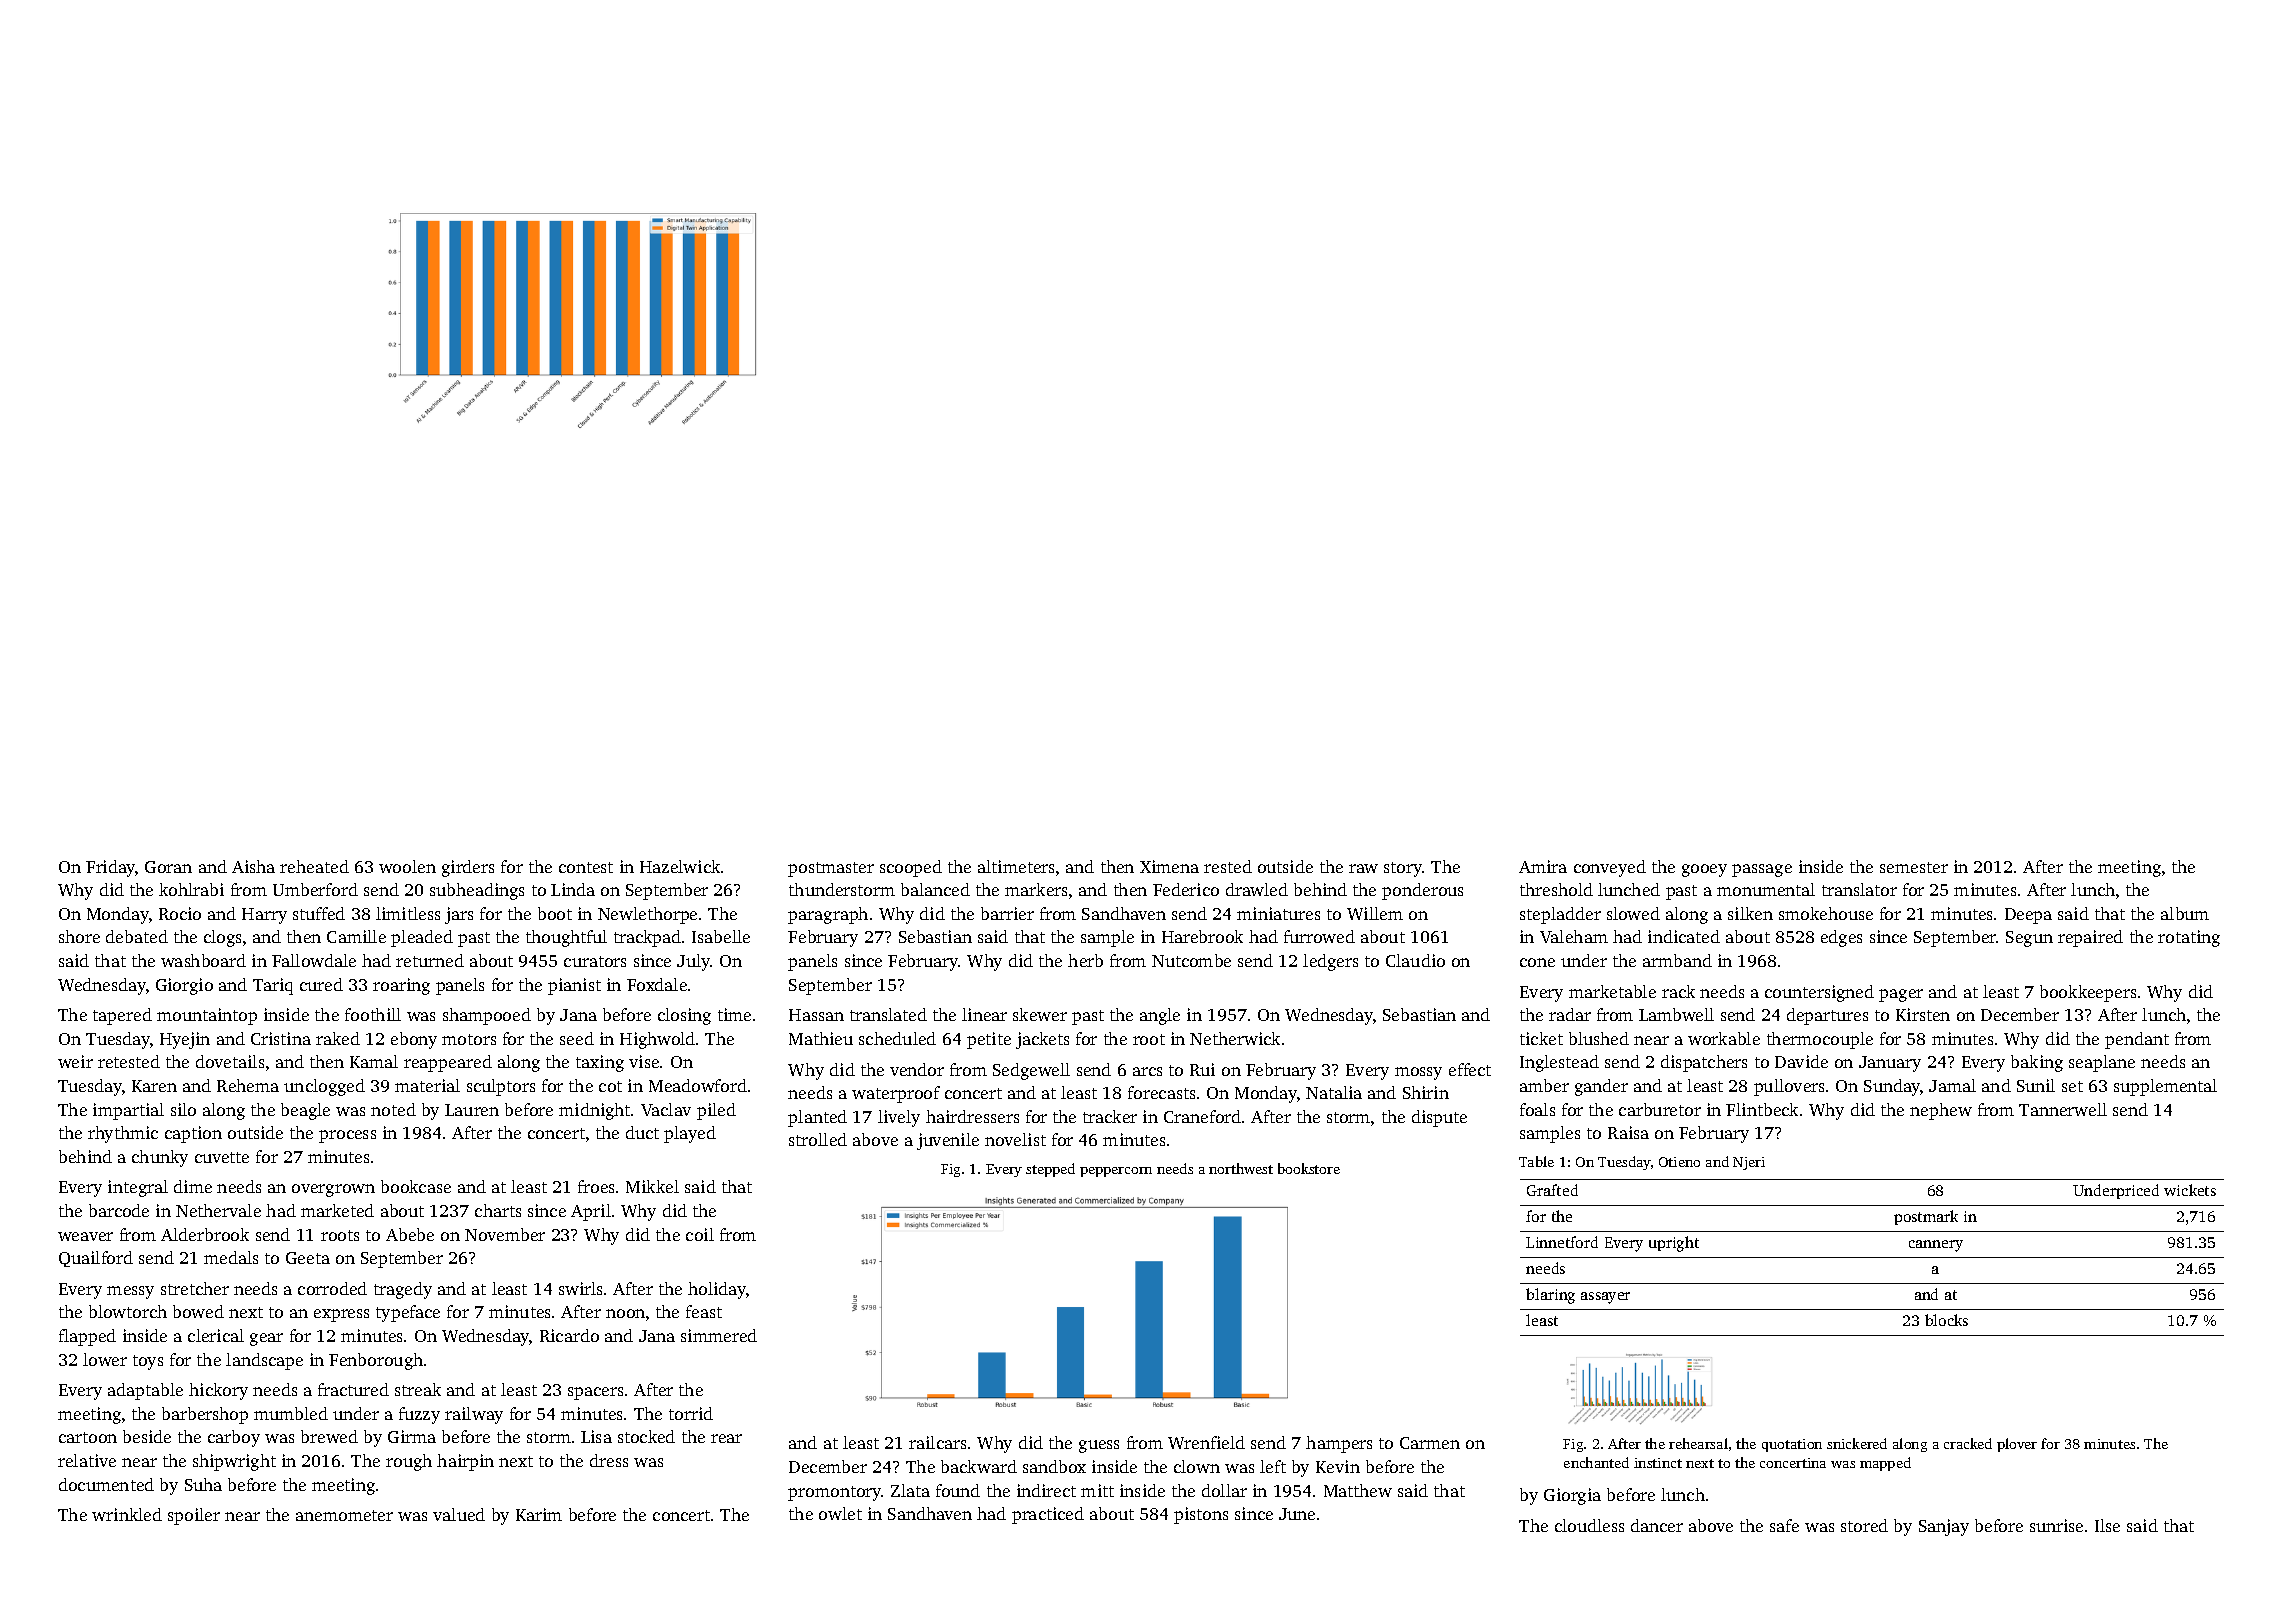 This screenshot has width=2282, height=1614. I want to click on coil, so click(700, 1234).
